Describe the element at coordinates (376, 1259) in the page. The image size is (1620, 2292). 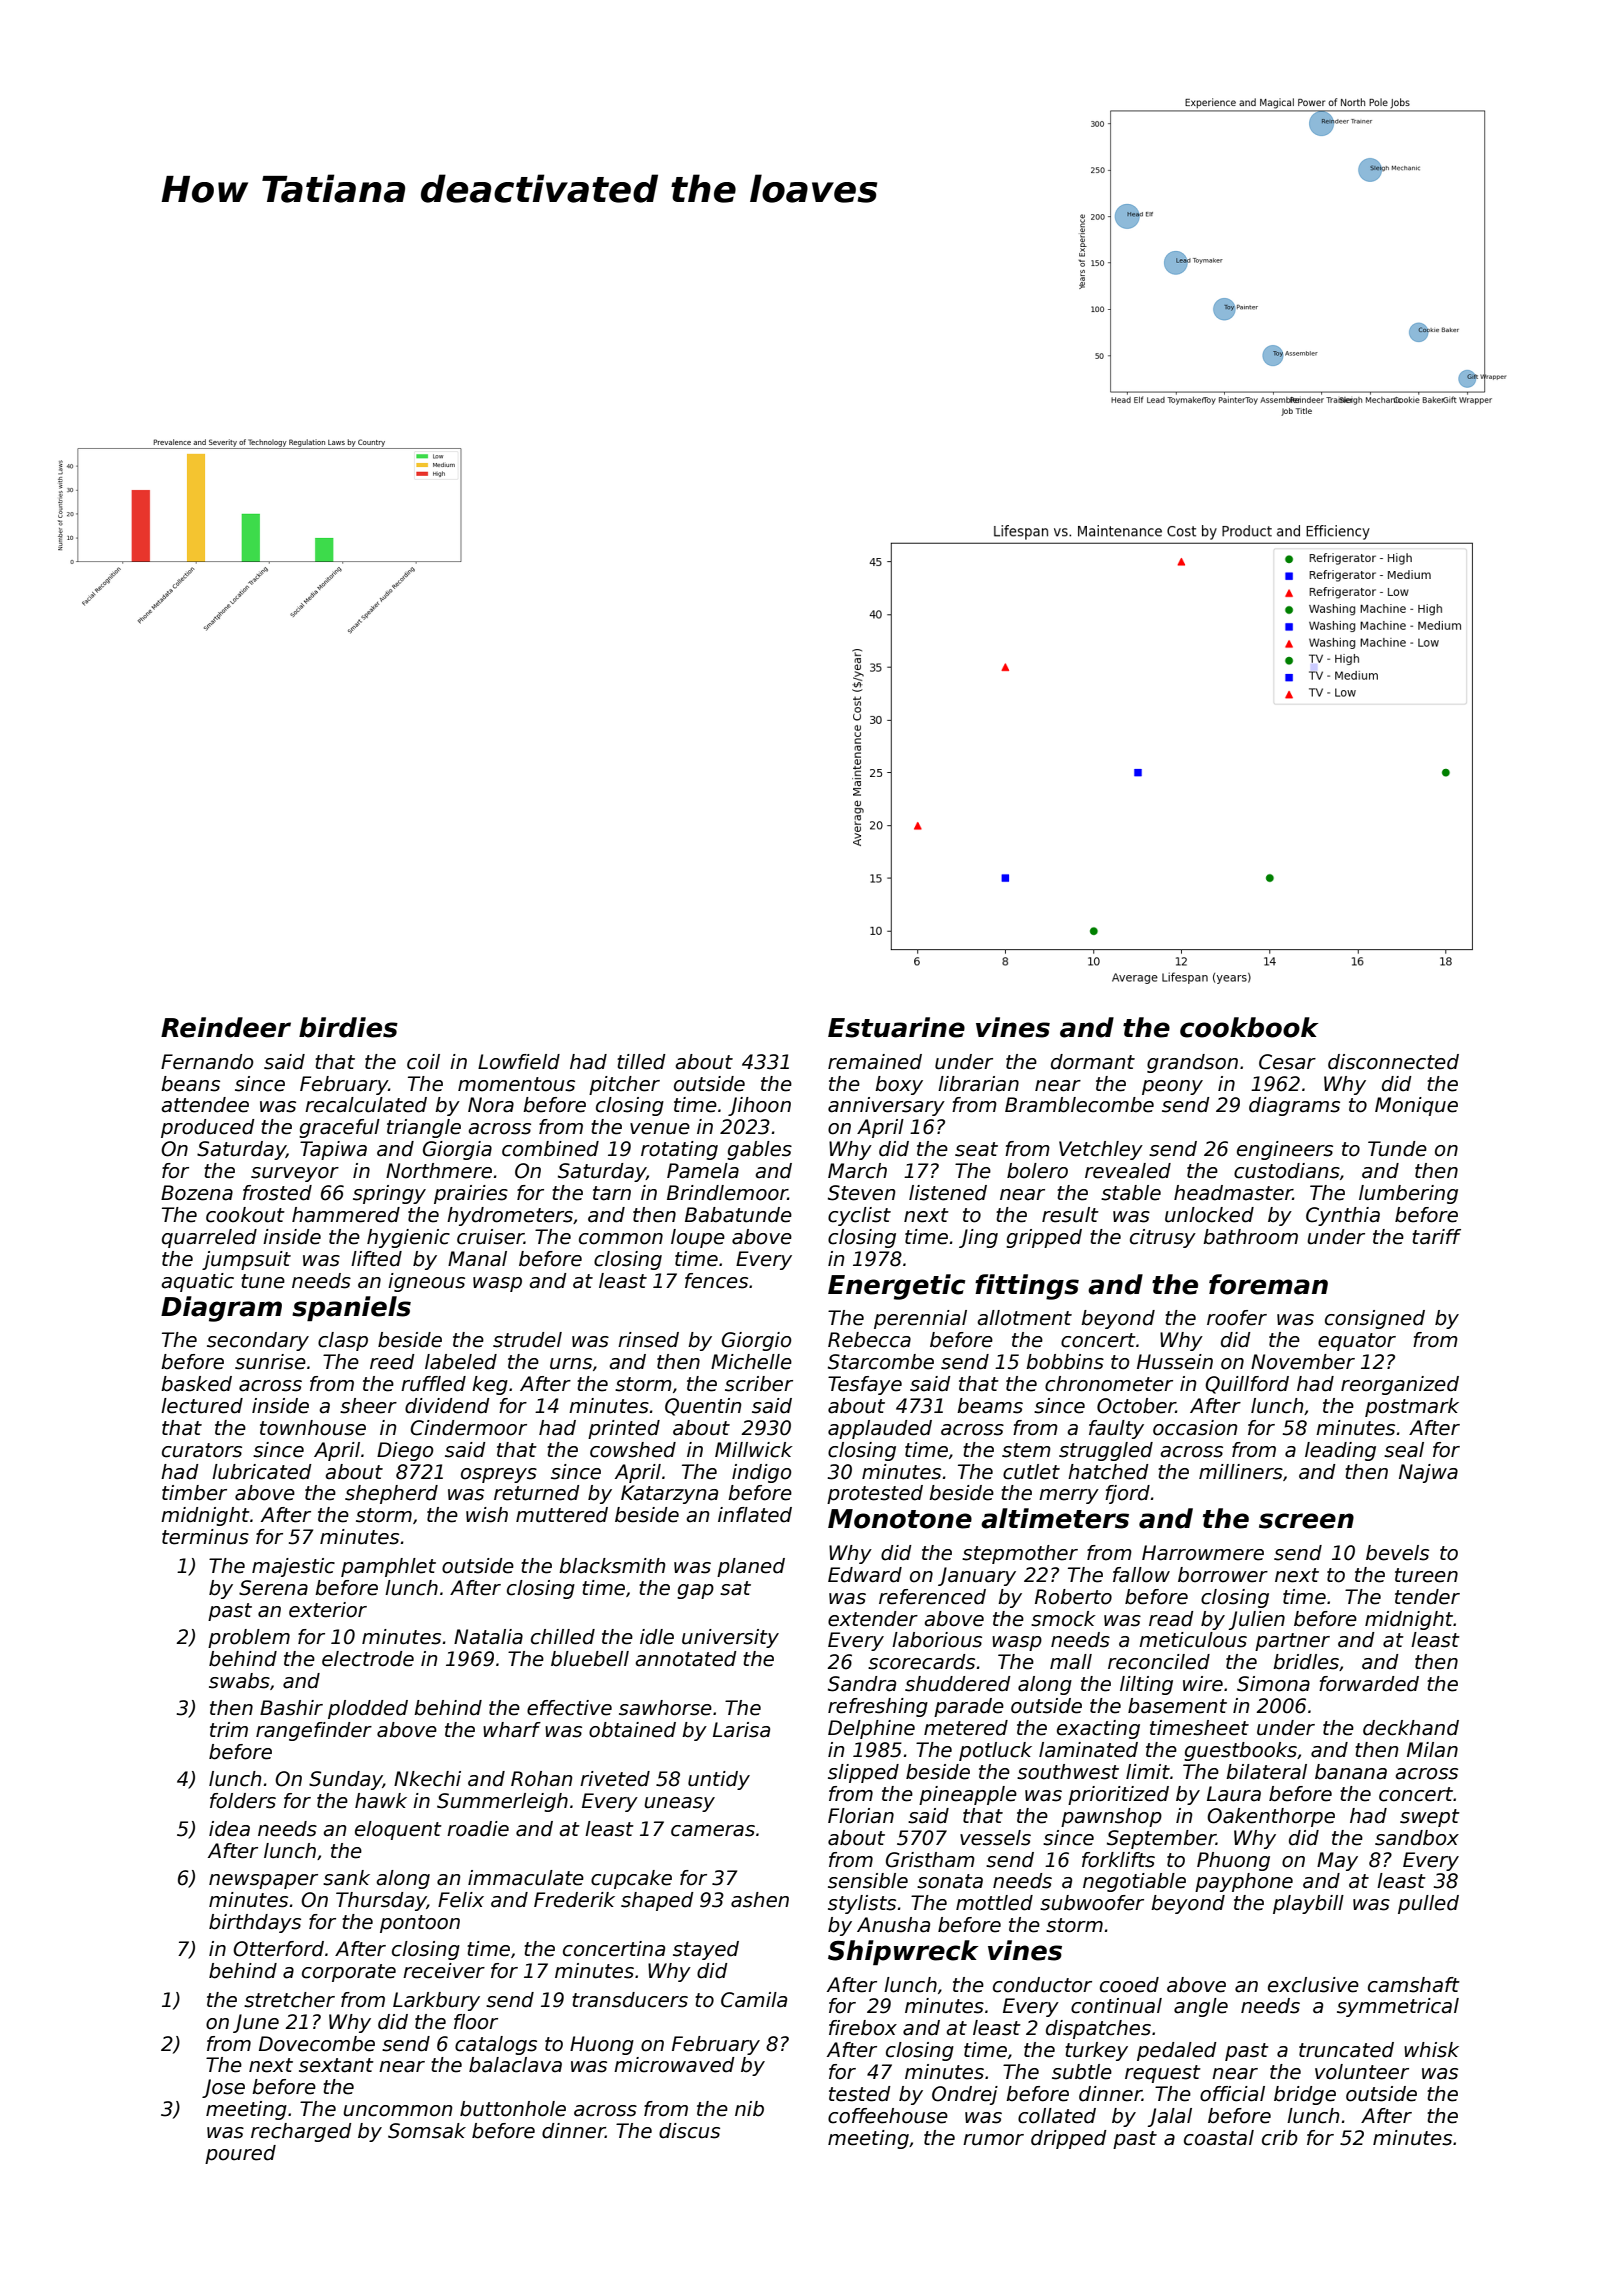
I see `lifted` at that location.
